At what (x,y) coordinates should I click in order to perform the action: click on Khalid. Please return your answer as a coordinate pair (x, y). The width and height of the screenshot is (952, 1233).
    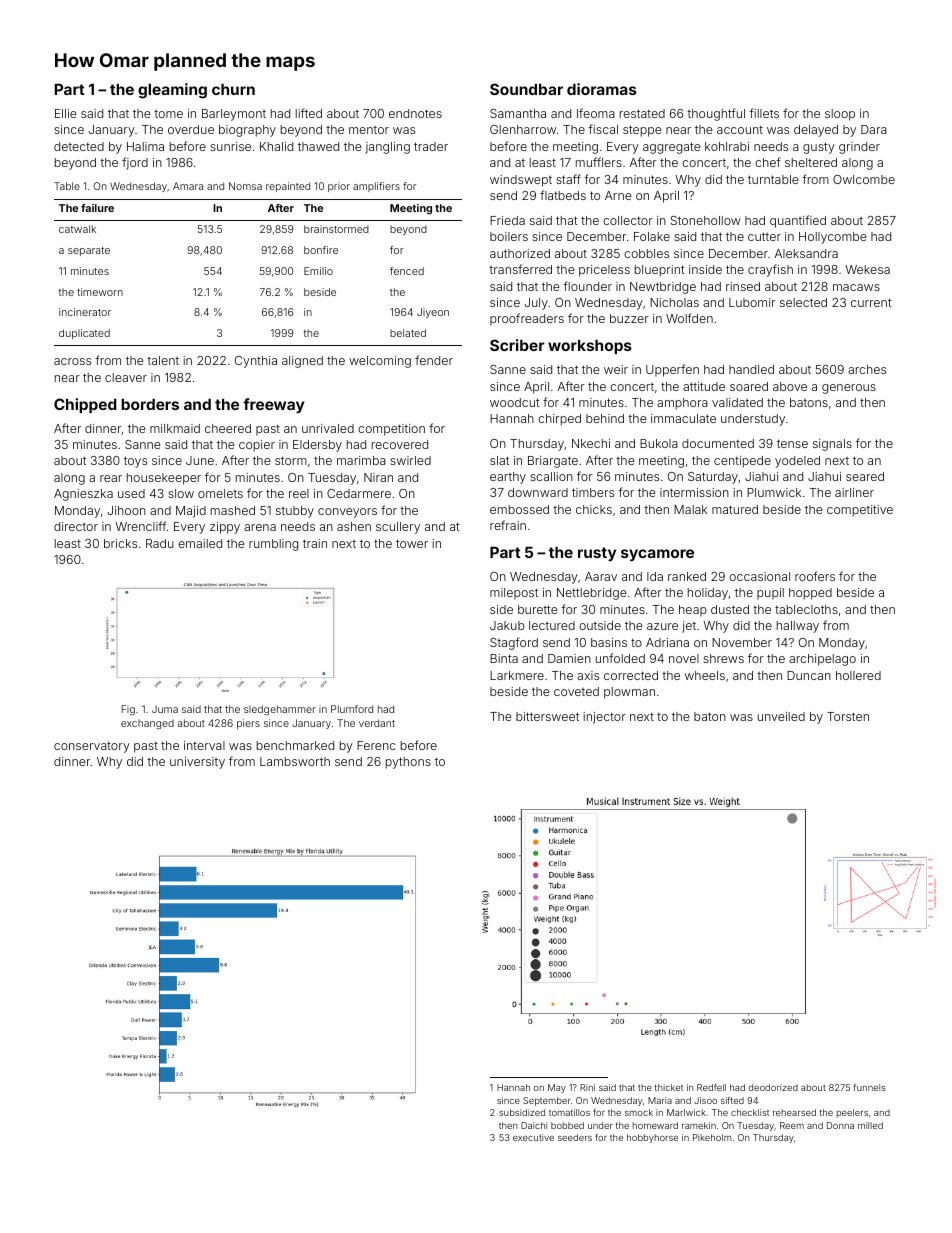
    Looking at the image, I should click on (276, 146).
